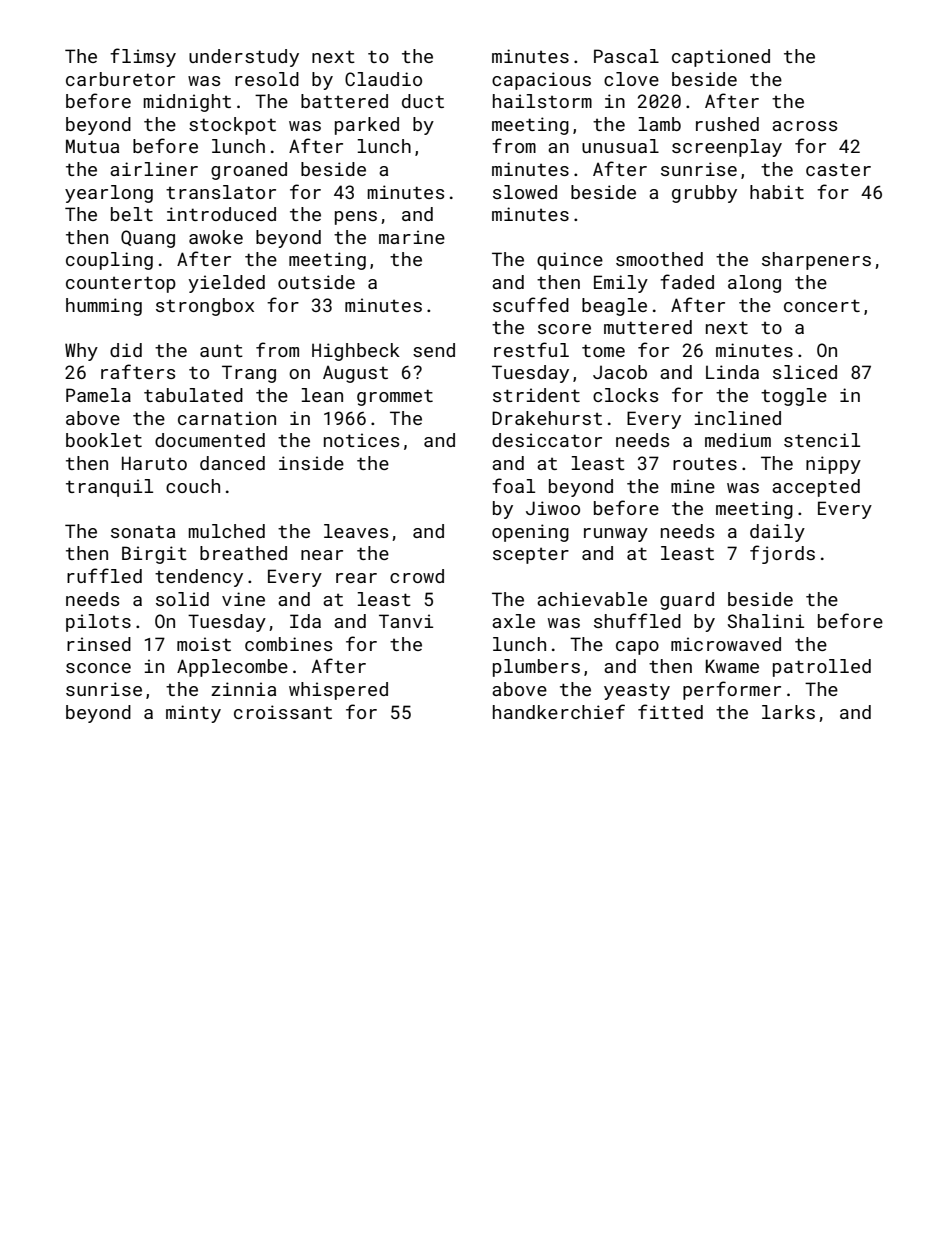 Image resolution: width=952 pixels, height=1233 pixels. I want to click on minty, so click(193, 714).
